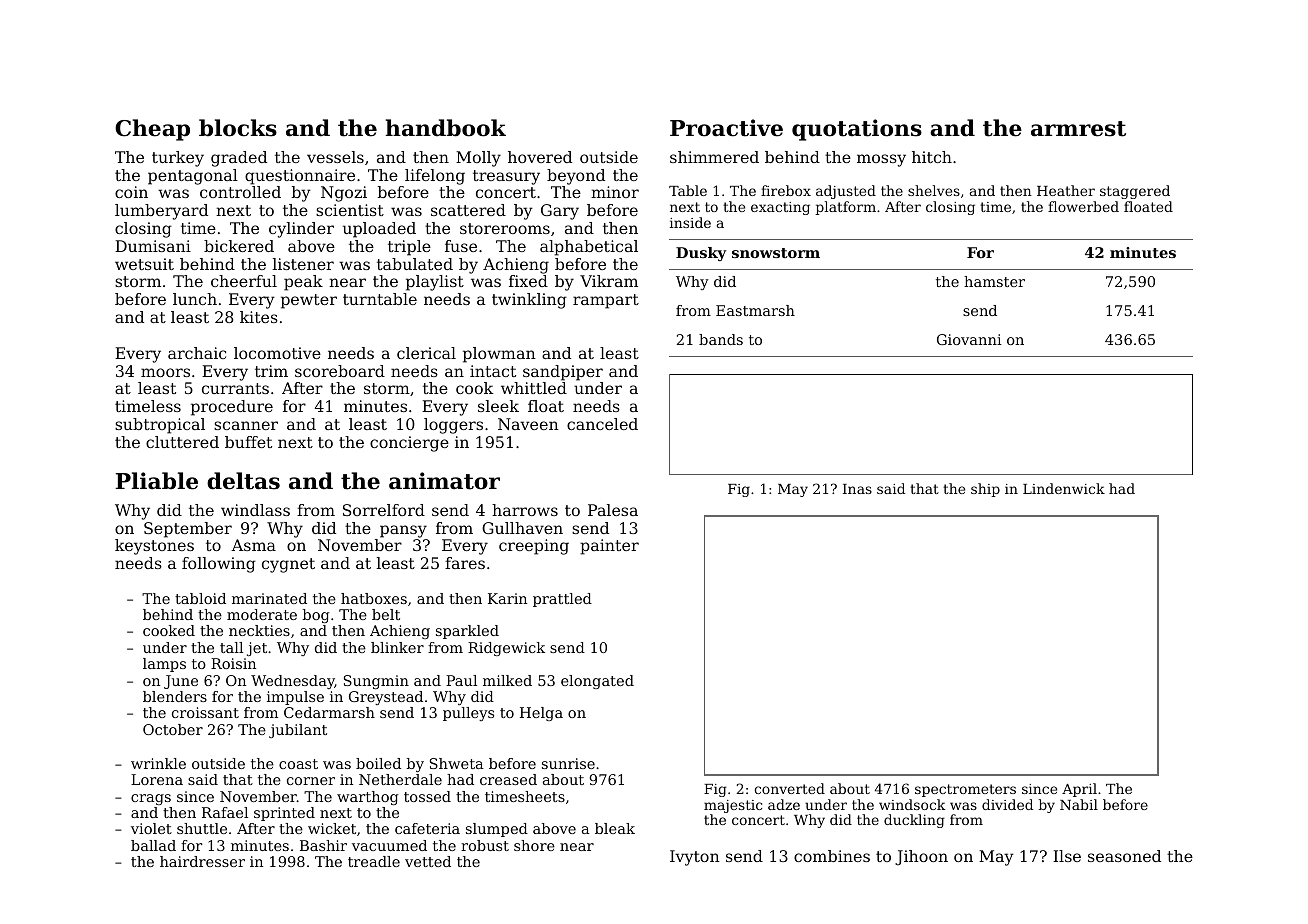  Describe the element at coordinates (701, 254) in the image. I see `Dusky` at that location.
